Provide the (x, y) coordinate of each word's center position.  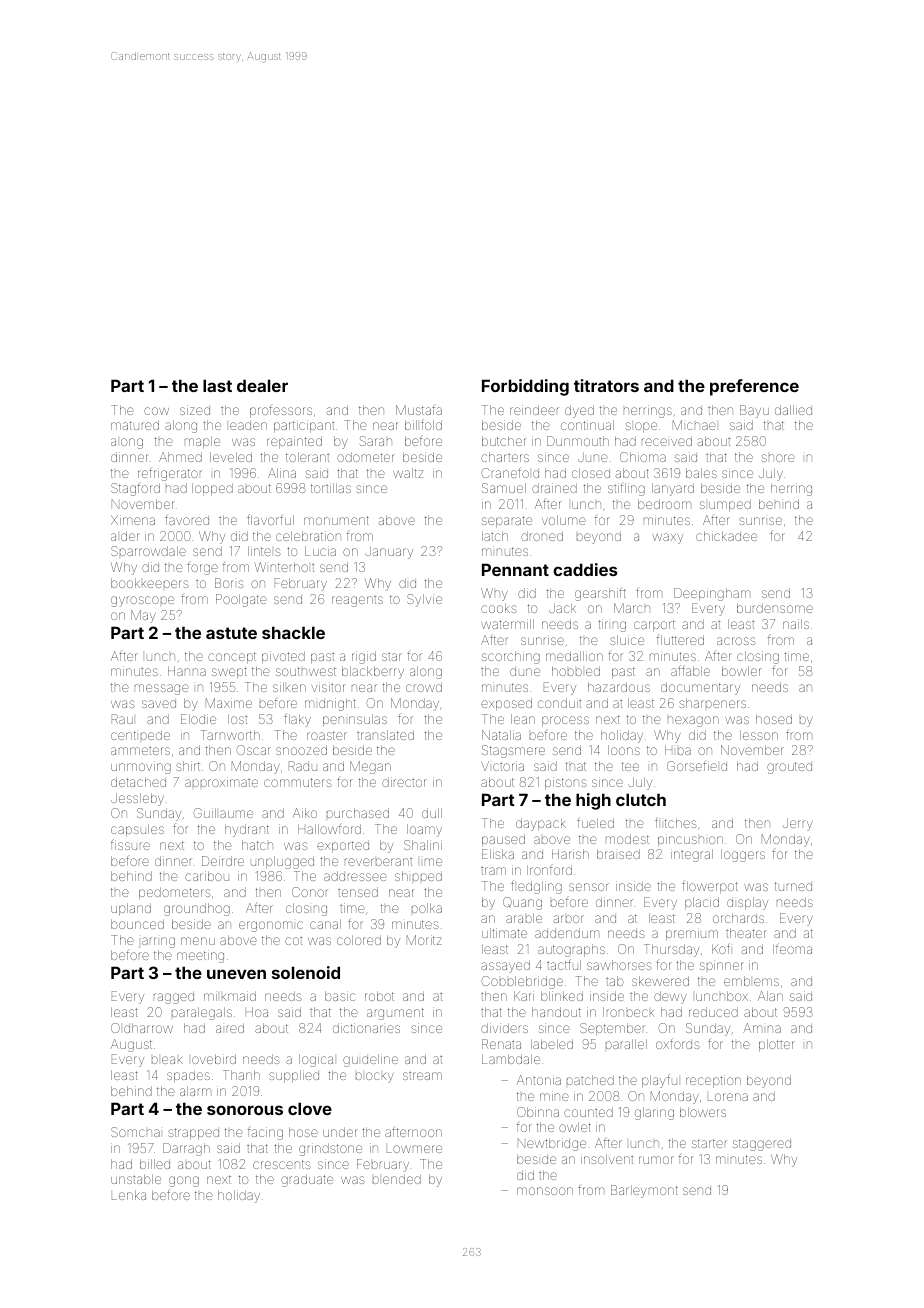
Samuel (504, 488)
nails (796, 624)
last (217, 385)
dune (525, 672)
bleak (167, 1060)
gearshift (600, 594)
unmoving (141, 767)
